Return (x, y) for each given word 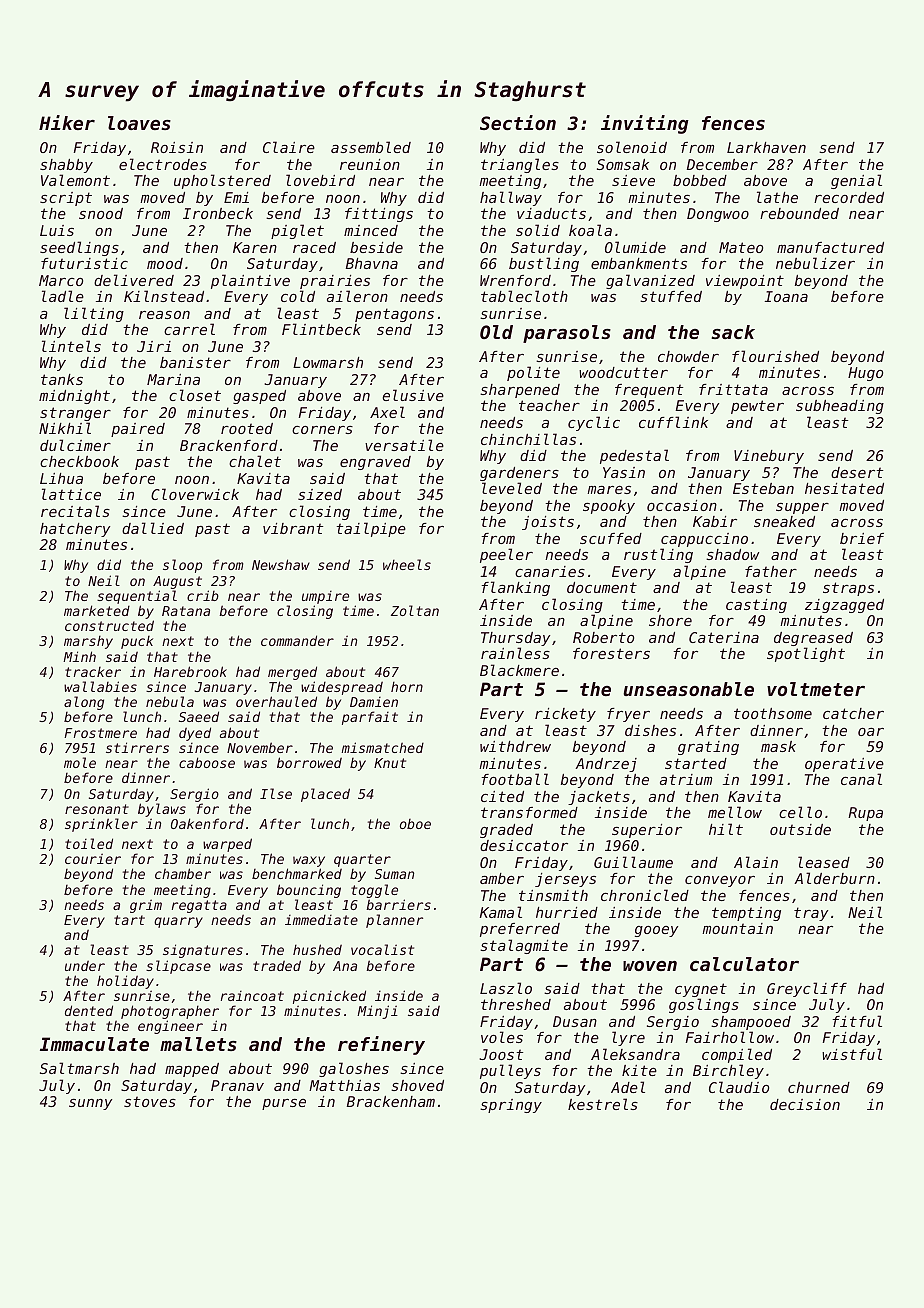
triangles (520, 165)
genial (856, 181)
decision (805, 1104)
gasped (259, 397)
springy (511, 1106)
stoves (150, 1101)
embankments (639, 263)
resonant (97, 809)
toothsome (773, 713)
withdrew (515, 746)
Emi (236, 197)
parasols (567, 334)
